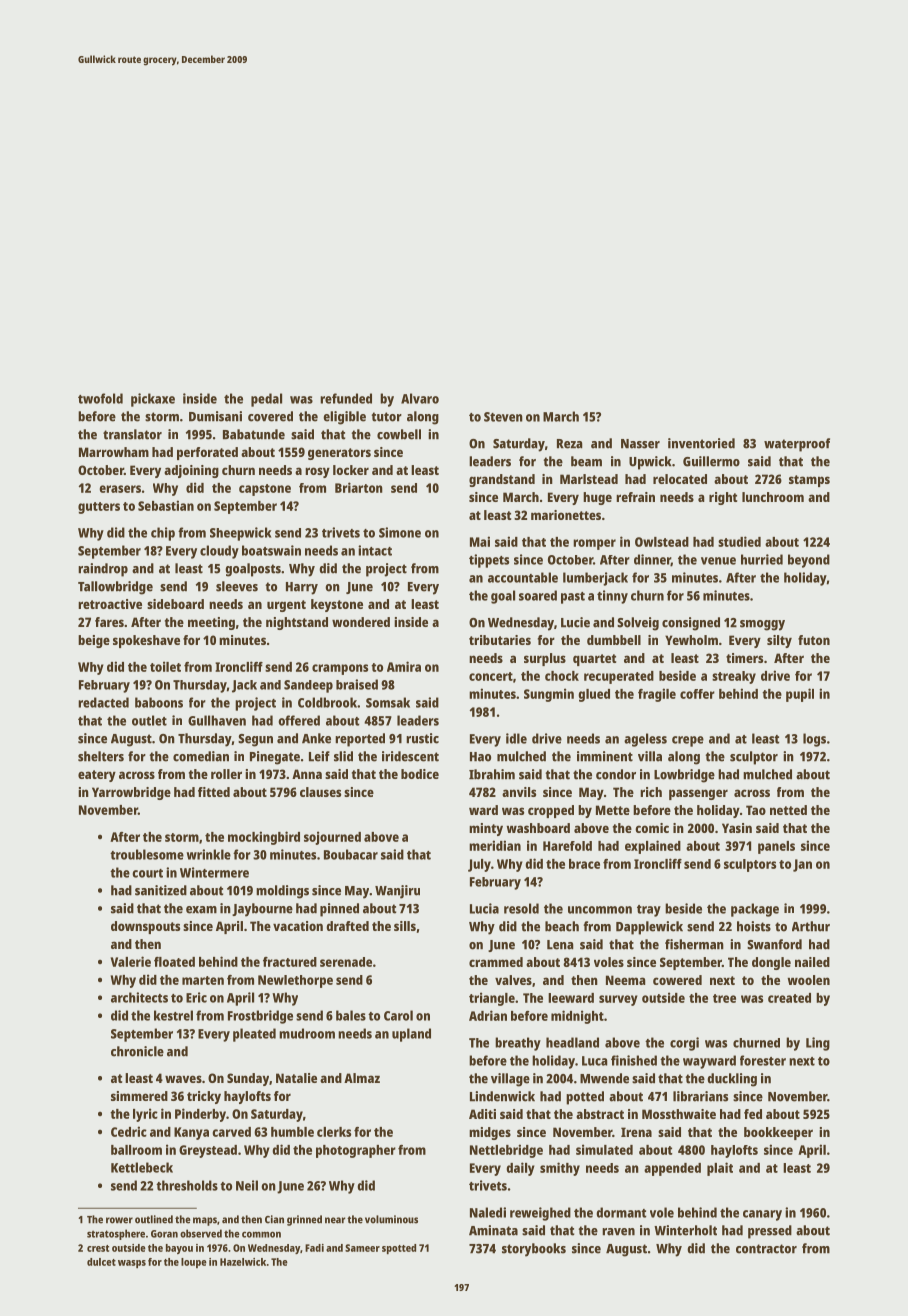  Describe the element at coordinates (264, 838) in the document. I see `mockingbird` at that location.
